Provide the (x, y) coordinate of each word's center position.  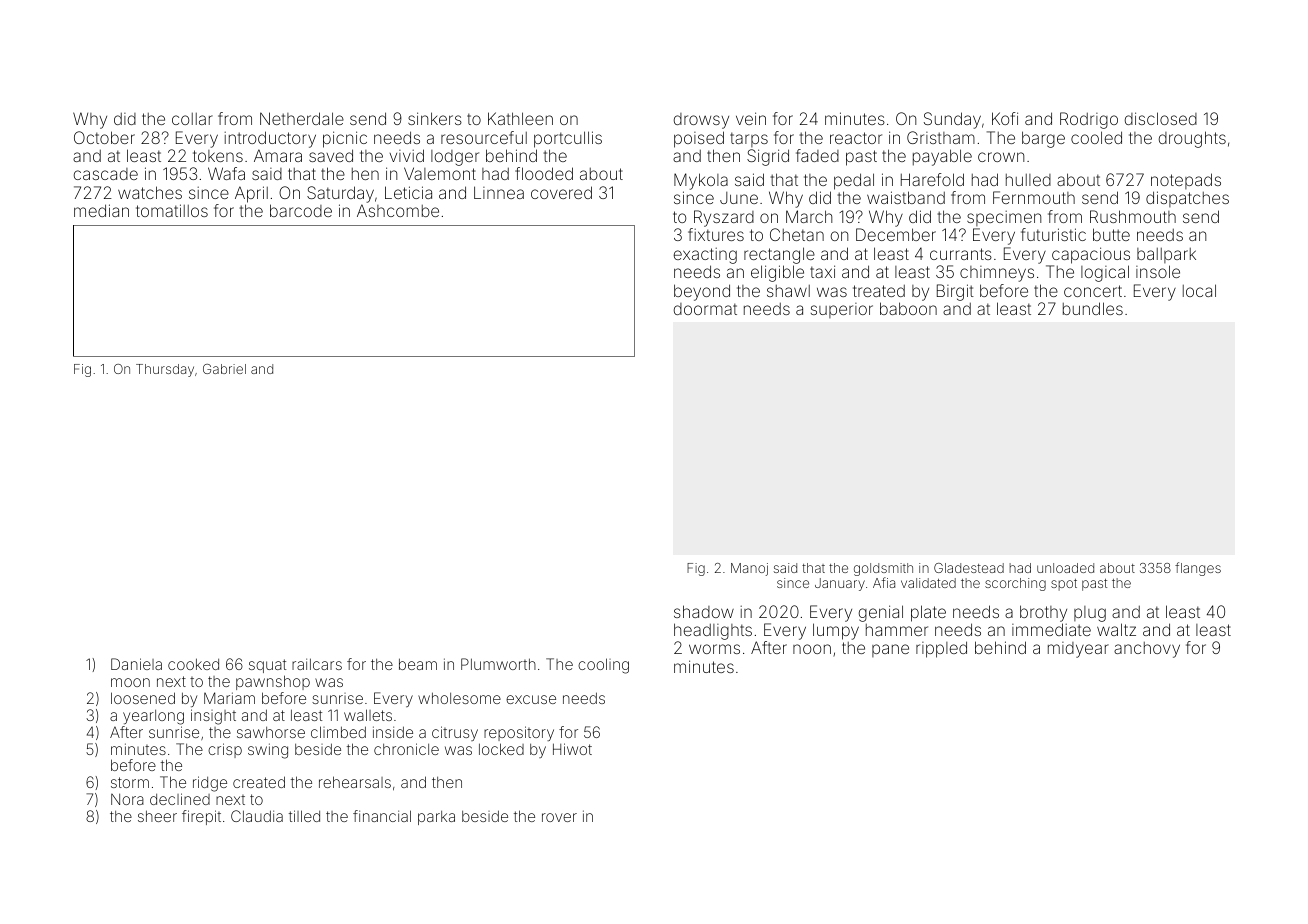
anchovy (1147, 650)
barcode (301, 210)
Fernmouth (1034, 197)
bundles (1093, 308)
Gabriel (224, 369)
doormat (705, 309)
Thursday (165, 370)
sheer (157, 816)
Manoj (749, 569)
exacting (705, 256)
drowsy (701, 121)
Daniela (136, 664)
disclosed (1161, 118)
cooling (603, 666)
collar (192, 119)
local (1199, 290)
